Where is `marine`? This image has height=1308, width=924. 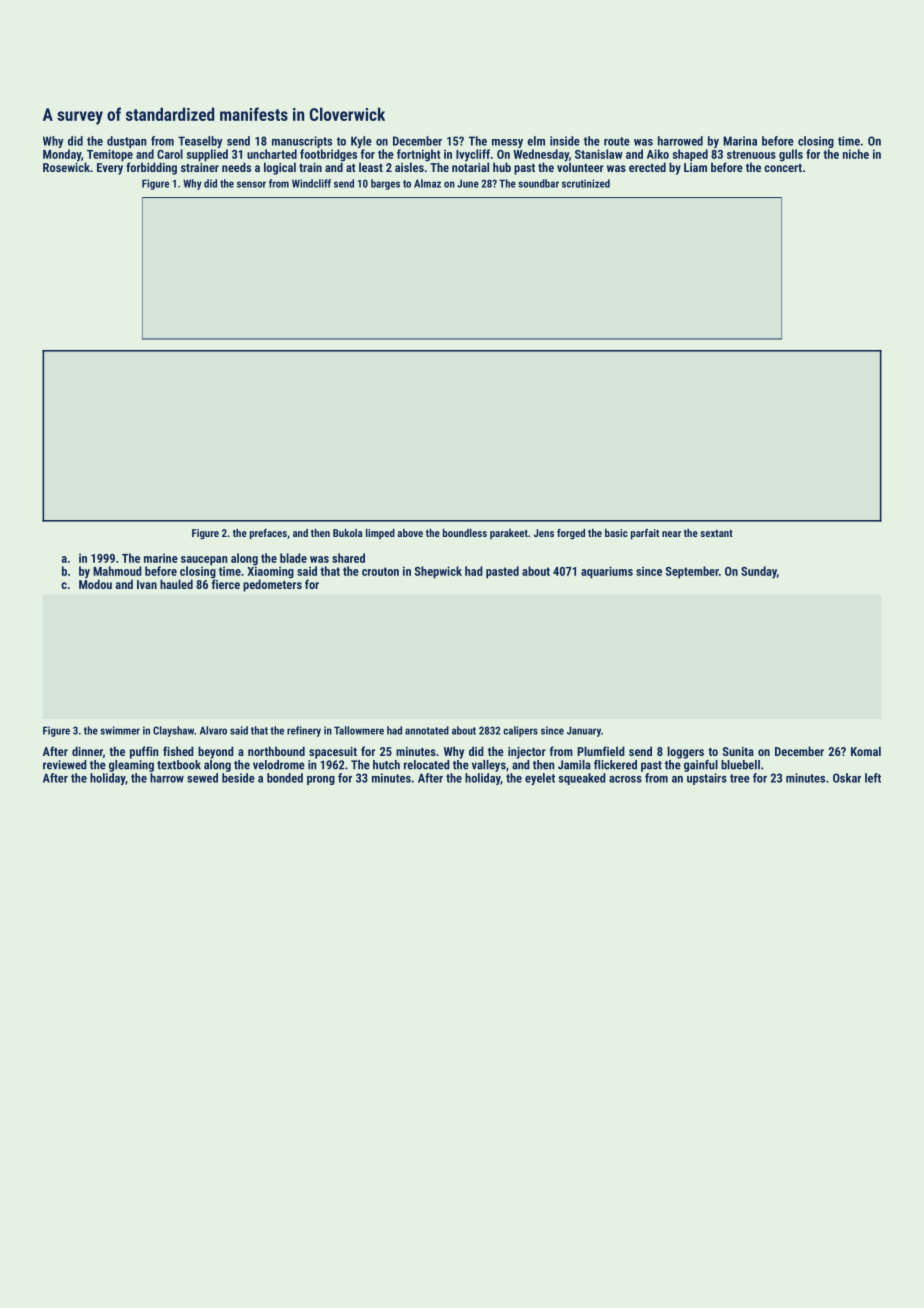
marine is located at coordinates (161, 558).
